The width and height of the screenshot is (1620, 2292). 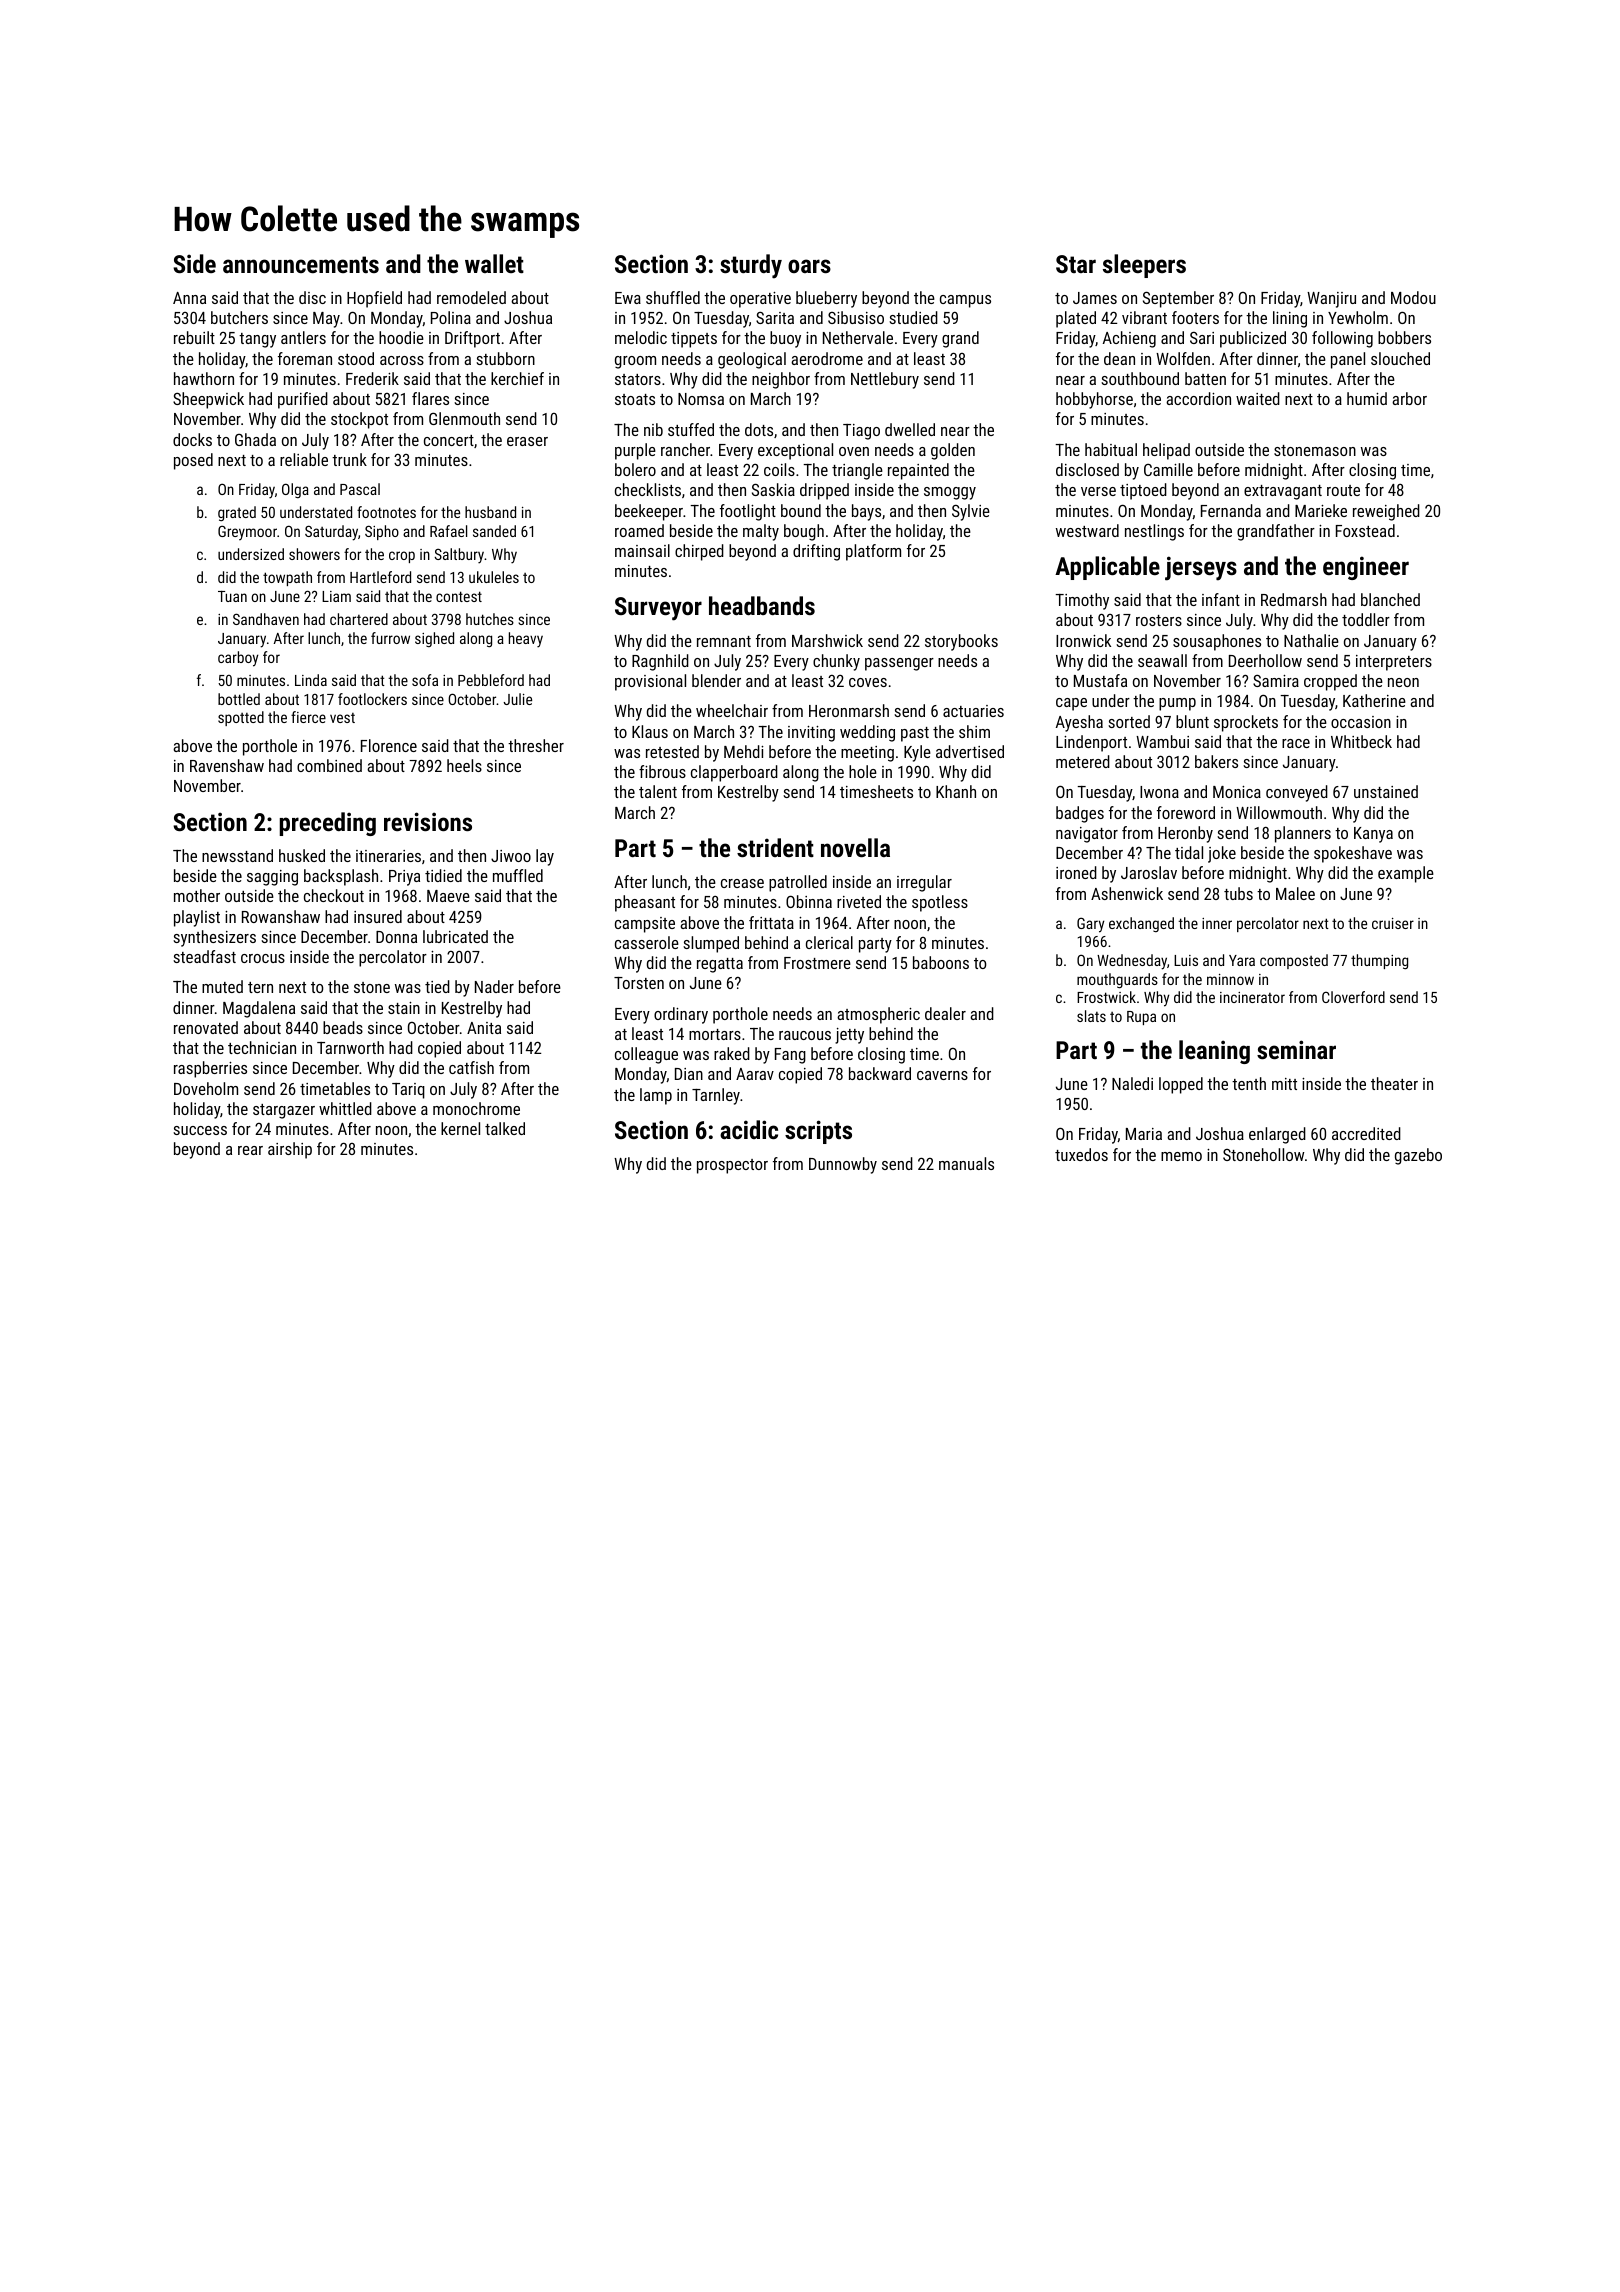 What do you see at coordinates (455, 936) in the screenshot?
I see `lubricated` at bounding box center [455, 936].
